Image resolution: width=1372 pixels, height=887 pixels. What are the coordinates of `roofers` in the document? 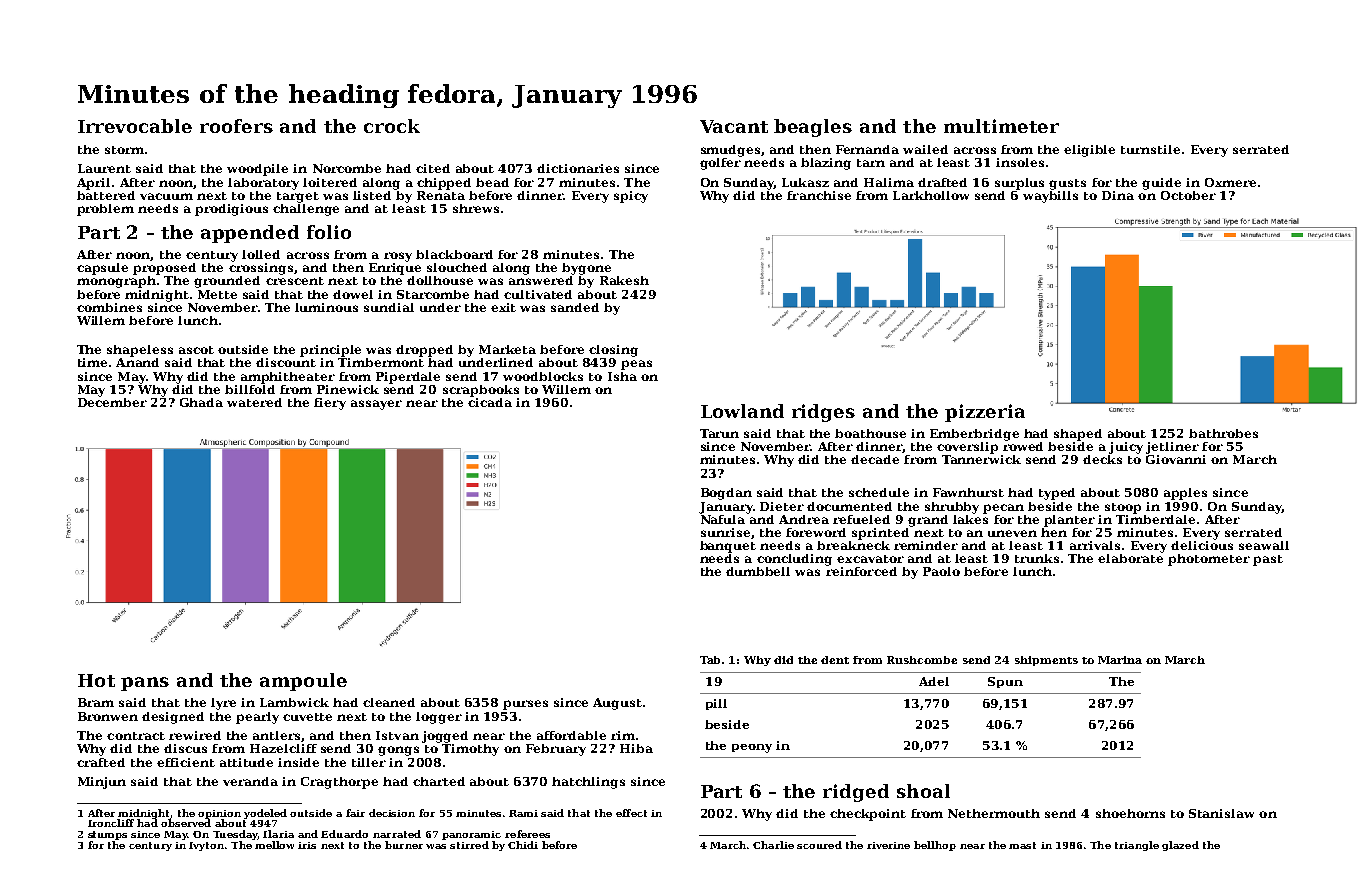 It's located at (236, 126).
